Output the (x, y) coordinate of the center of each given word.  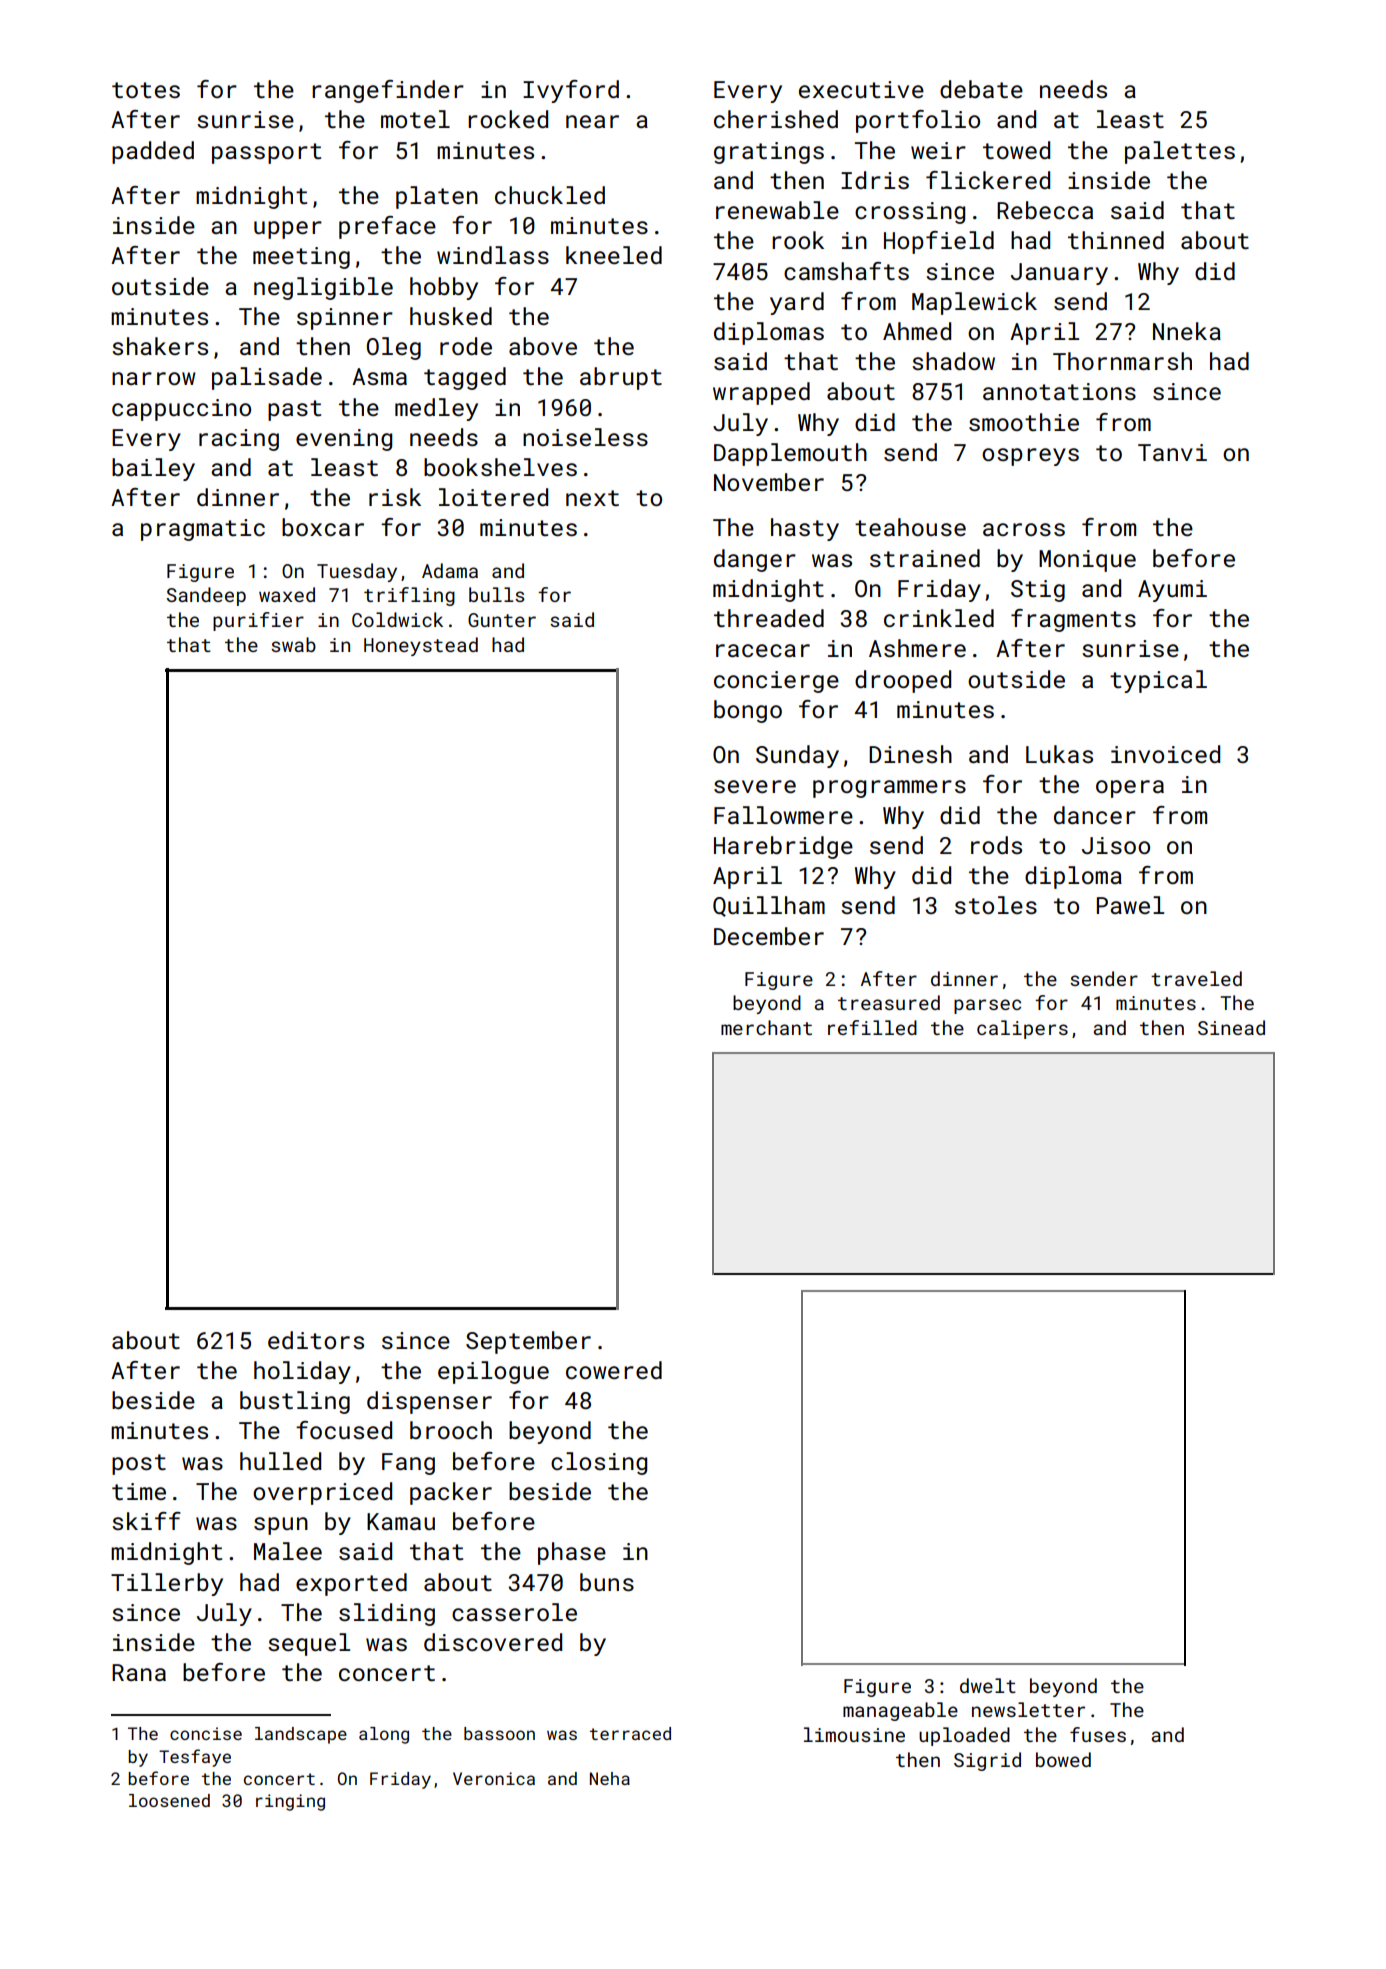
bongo (748, 711)
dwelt (988, 1685)
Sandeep (206, 596)
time (139, 1491)
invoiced (1165, 754)
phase (572, 1553)
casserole (514, 1612)
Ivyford (571, 91)
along (384, 1735)
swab (293, 644)
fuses (1098, 1734)
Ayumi (1172, 591)
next (592, 498)
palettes (1180, 152)
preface (387, 227)
